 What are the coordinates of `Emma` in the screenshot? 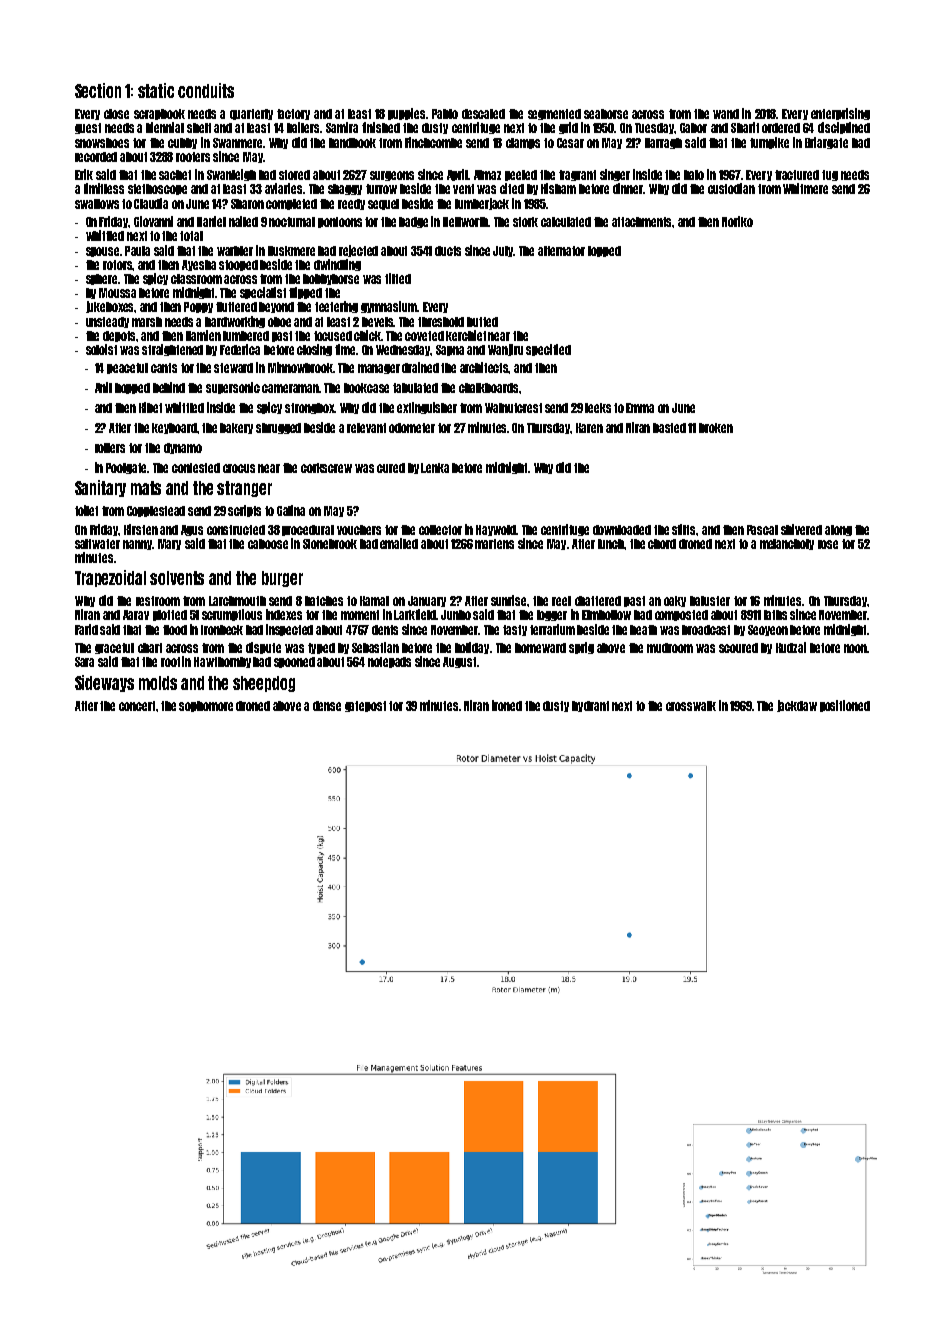 It's located at (640, 408).
